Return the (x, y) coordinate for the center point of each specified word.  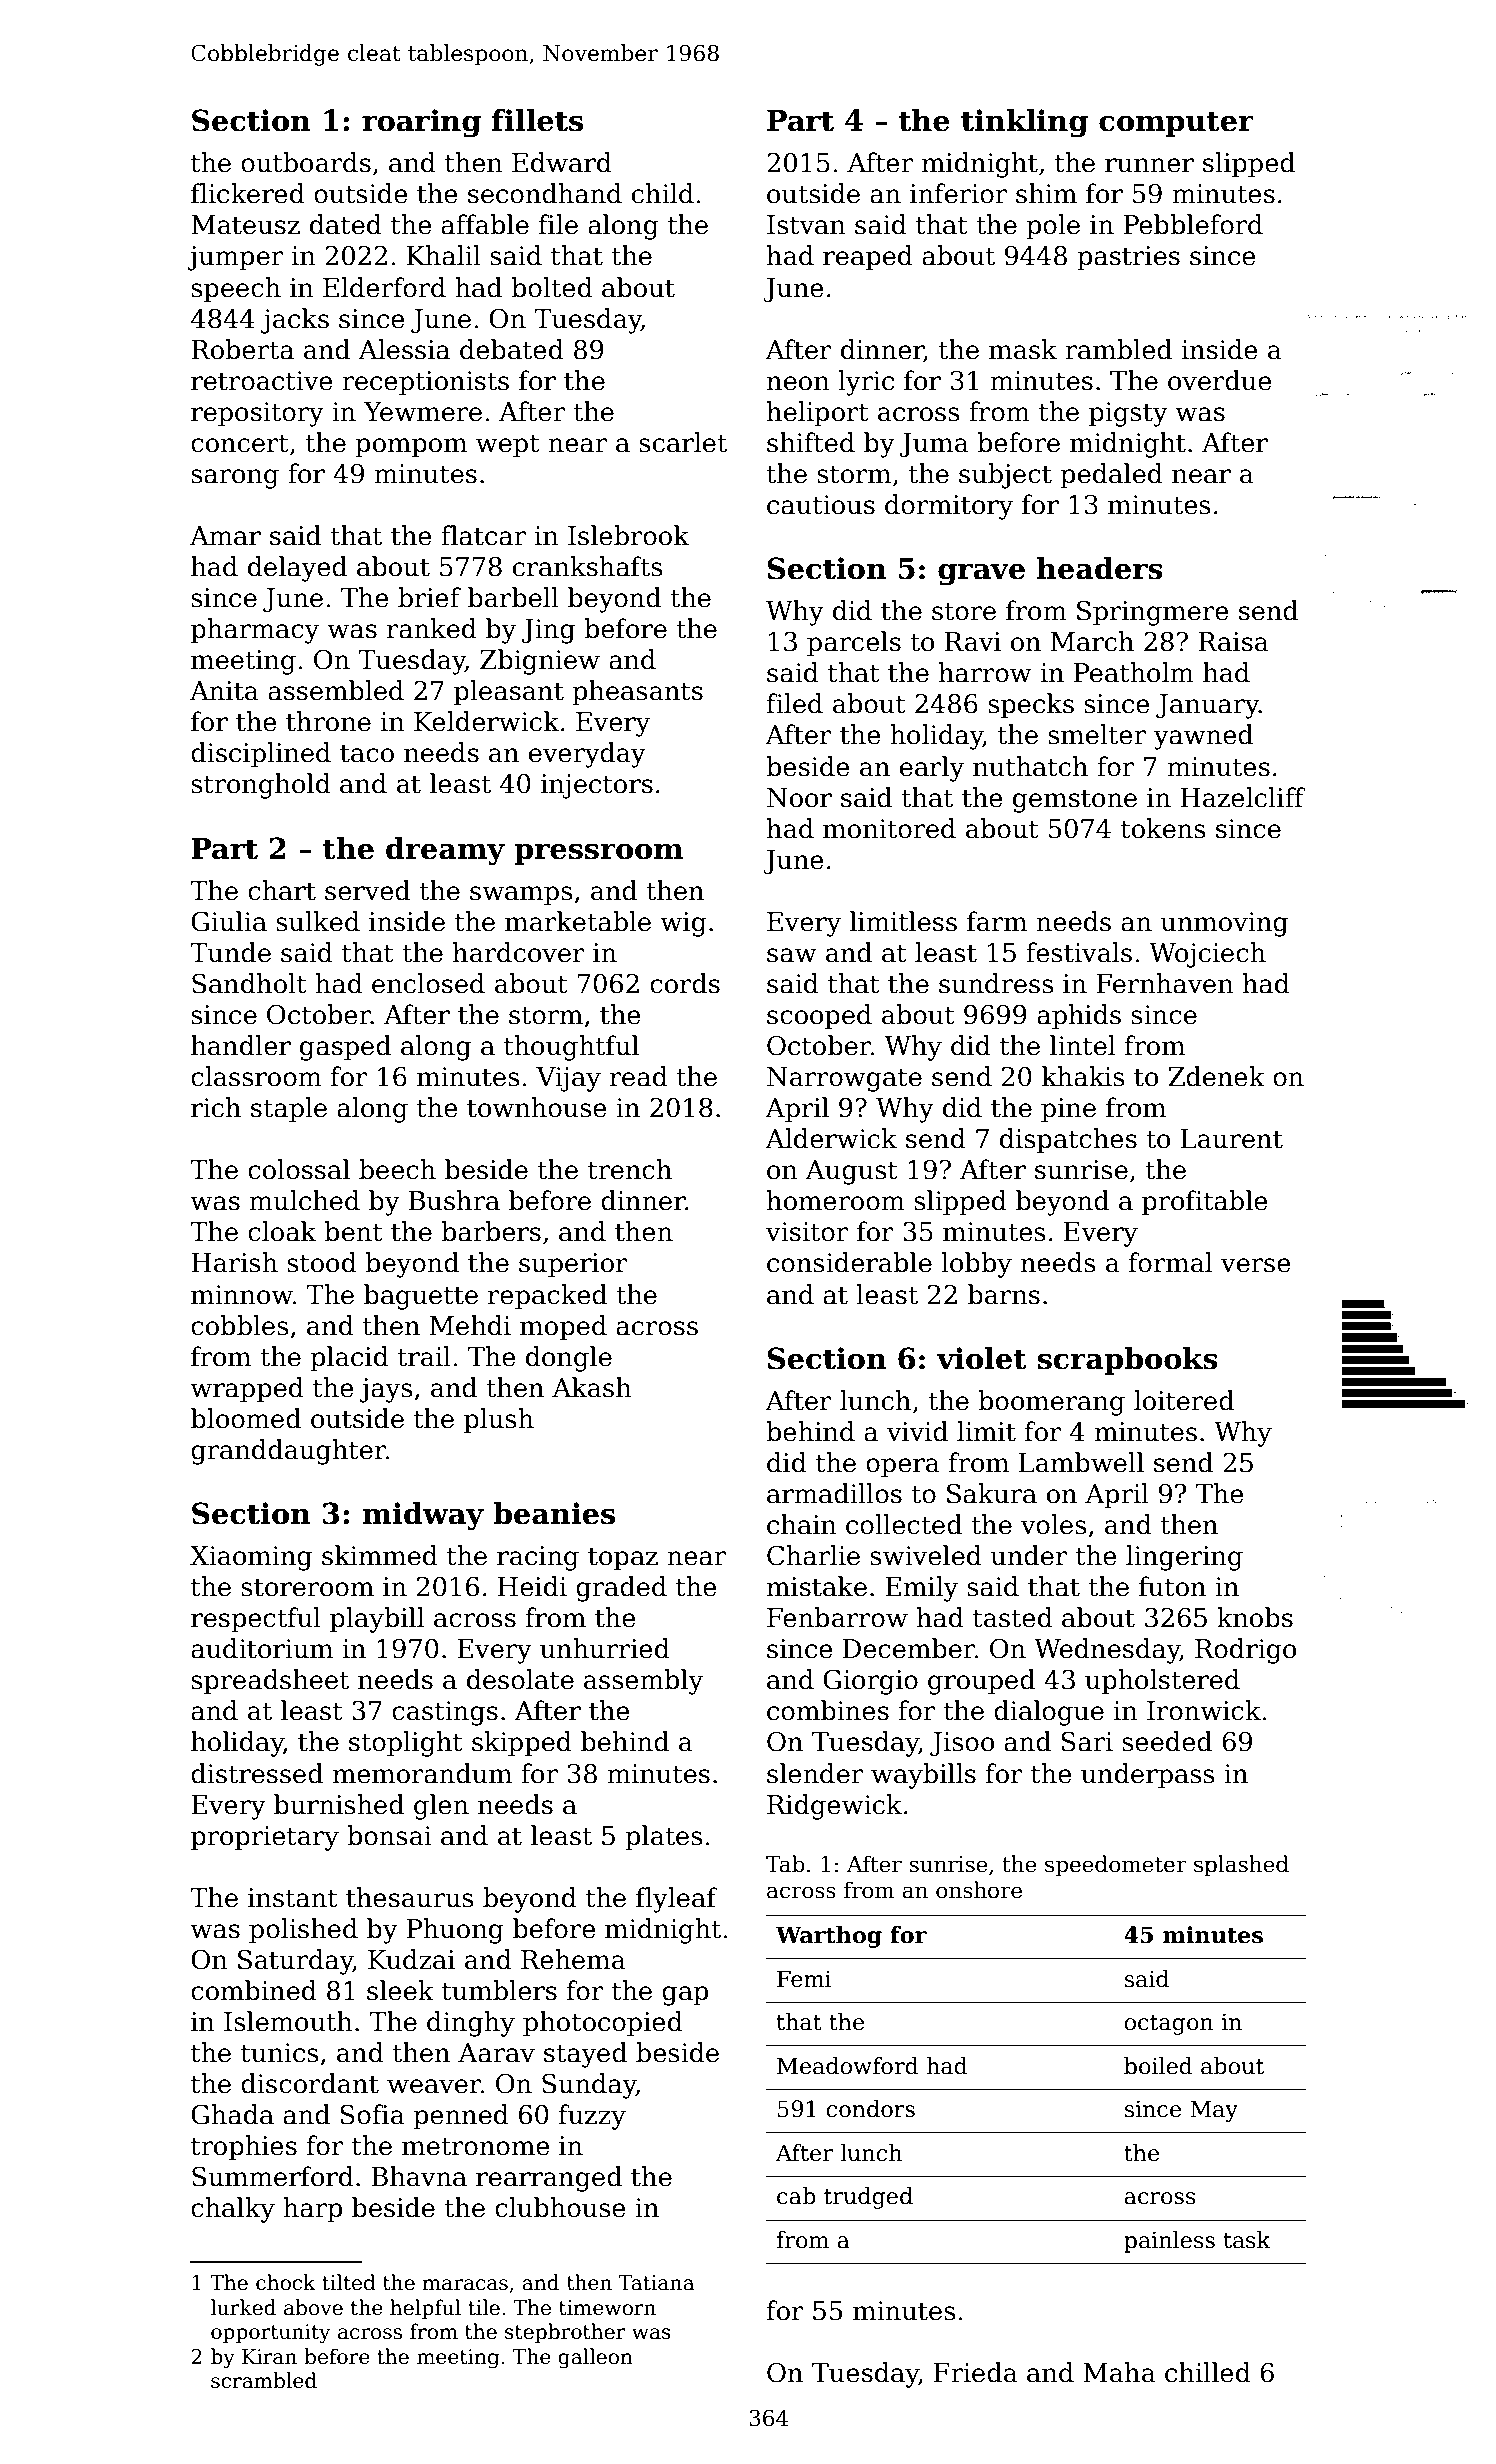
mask (1023, 349)
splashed (1241, 1866)
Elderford (384, 287)
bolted (552, 287)
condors (870, 2109)
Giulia (229, 921)
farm (997, 921)
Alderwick (831, 1138)
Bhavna (419, 2176)
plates (664, 1838)
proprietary (265, 1838)
